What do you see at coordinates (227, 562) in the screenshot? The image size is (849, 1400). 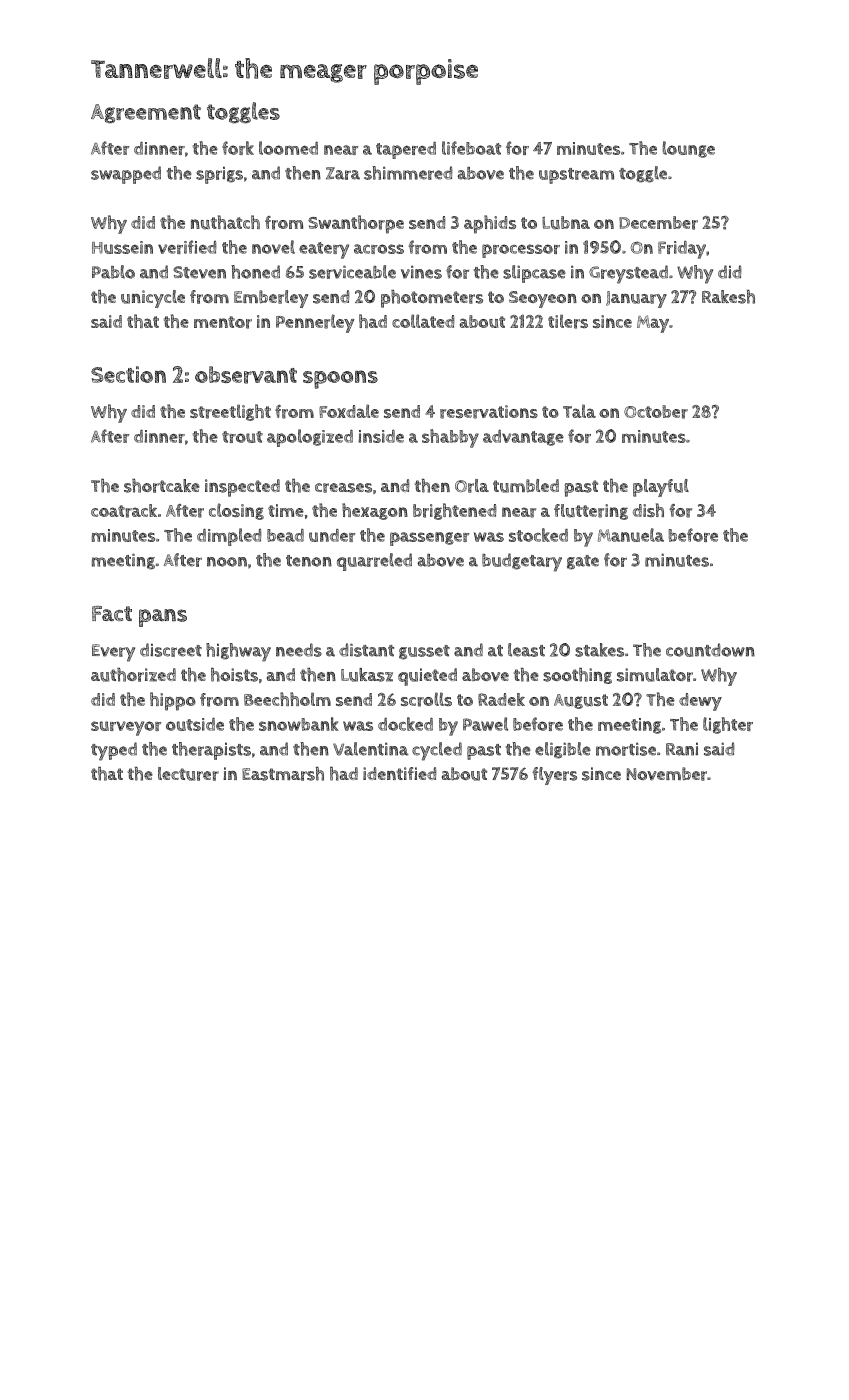 I see `noon` at bounding box center [227, 562].
